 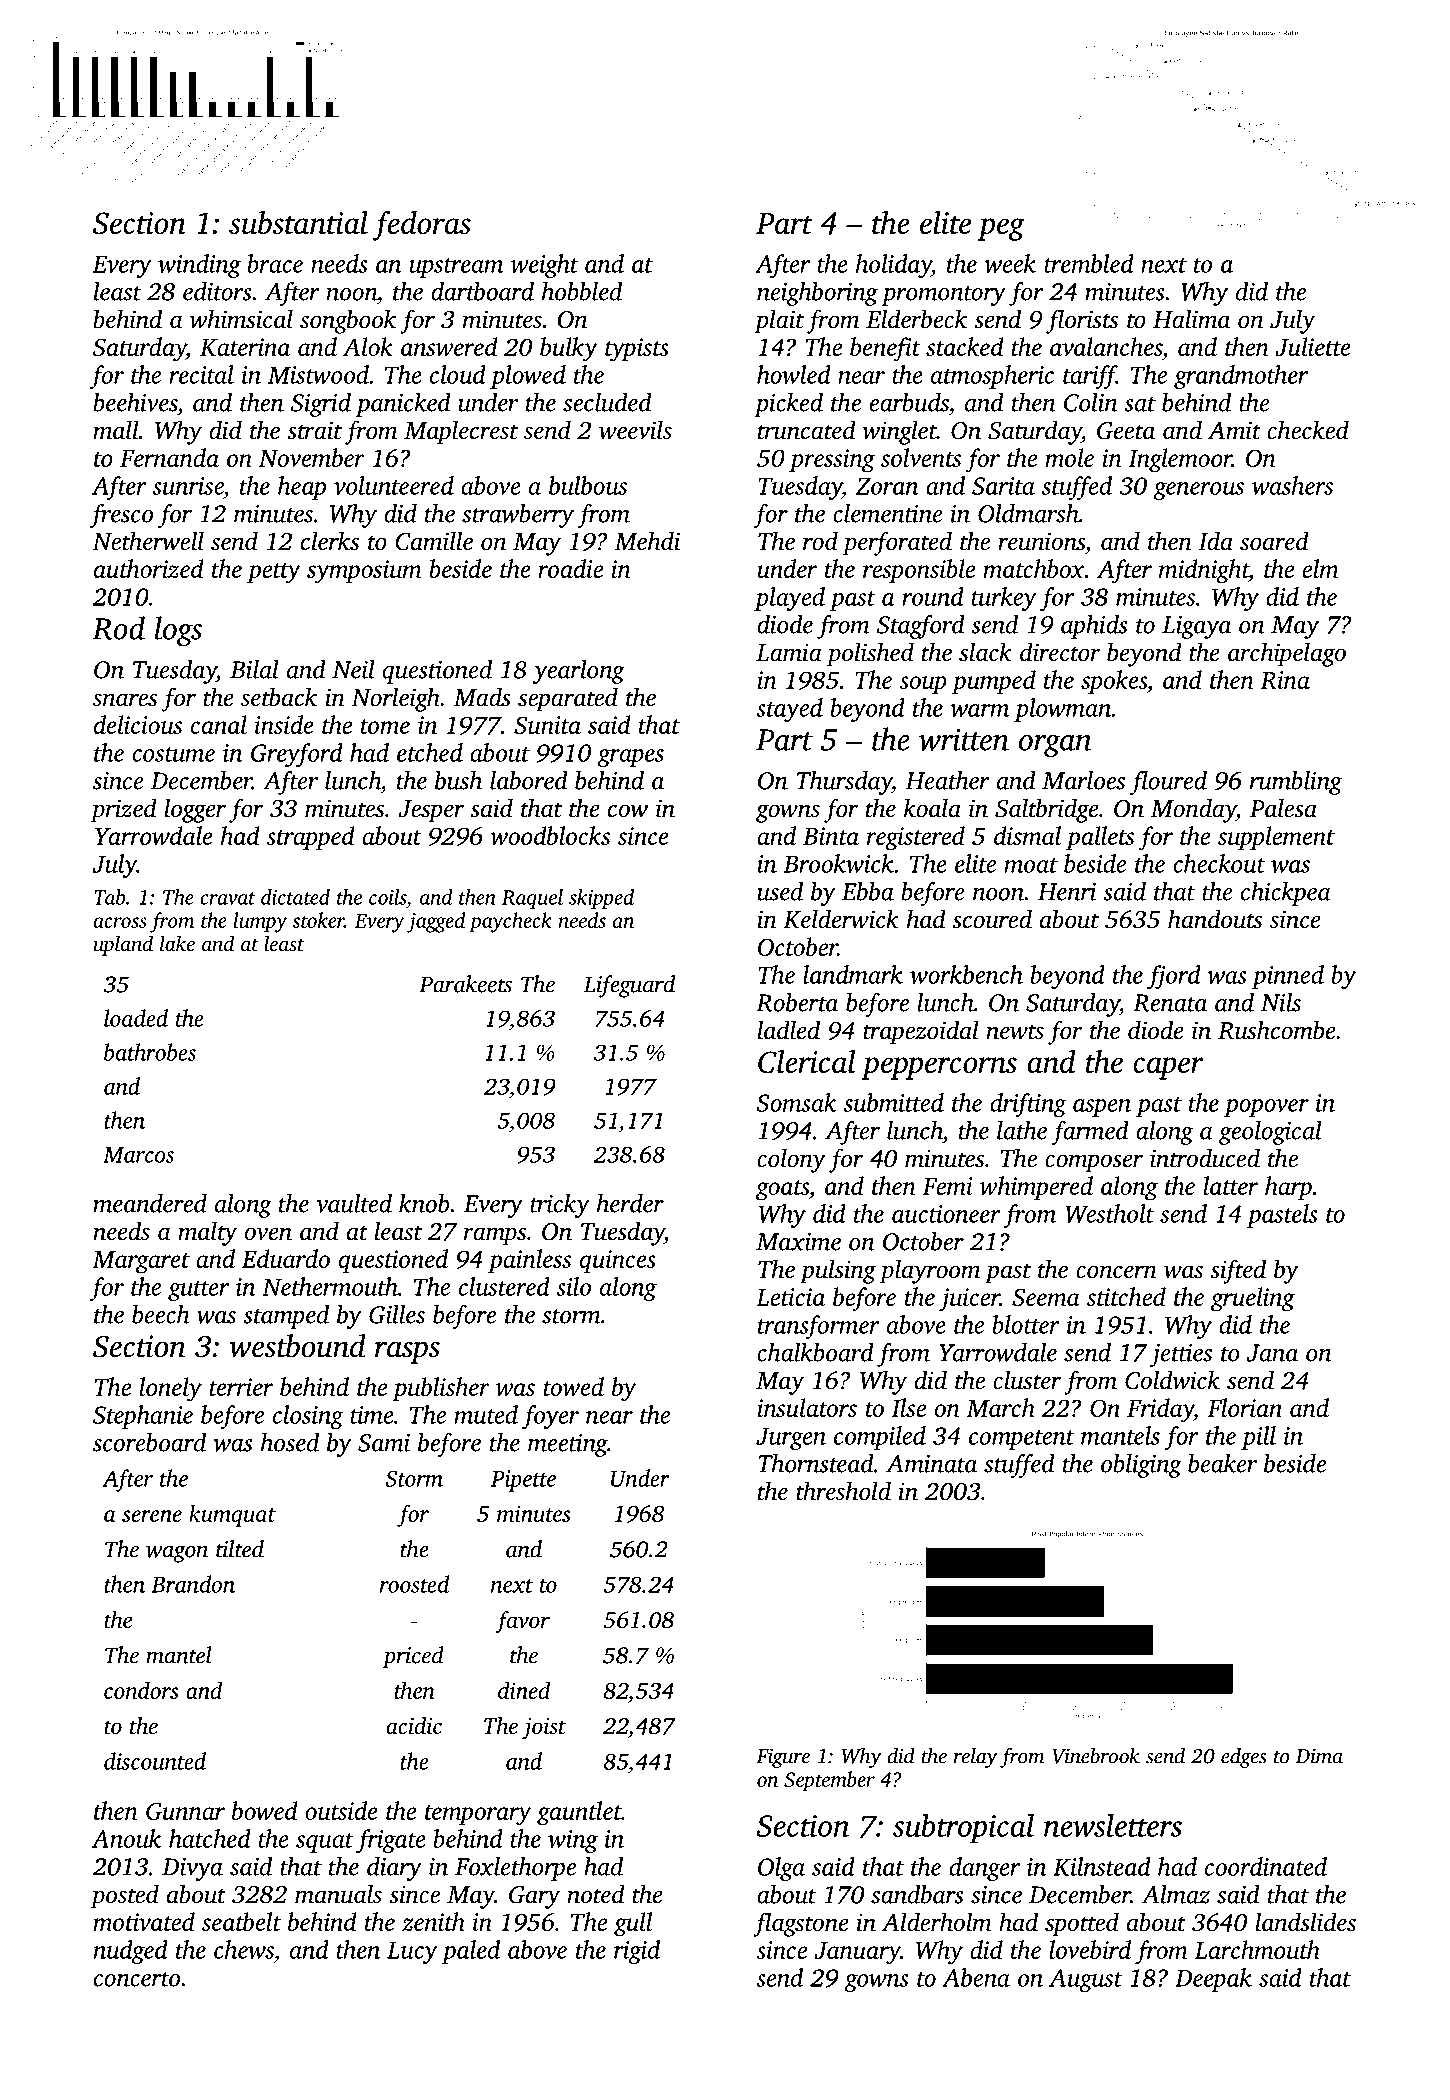 What do you see at coordinates (894, 266) in the image?
I see `holiday` at bounding box center [894, 266].
